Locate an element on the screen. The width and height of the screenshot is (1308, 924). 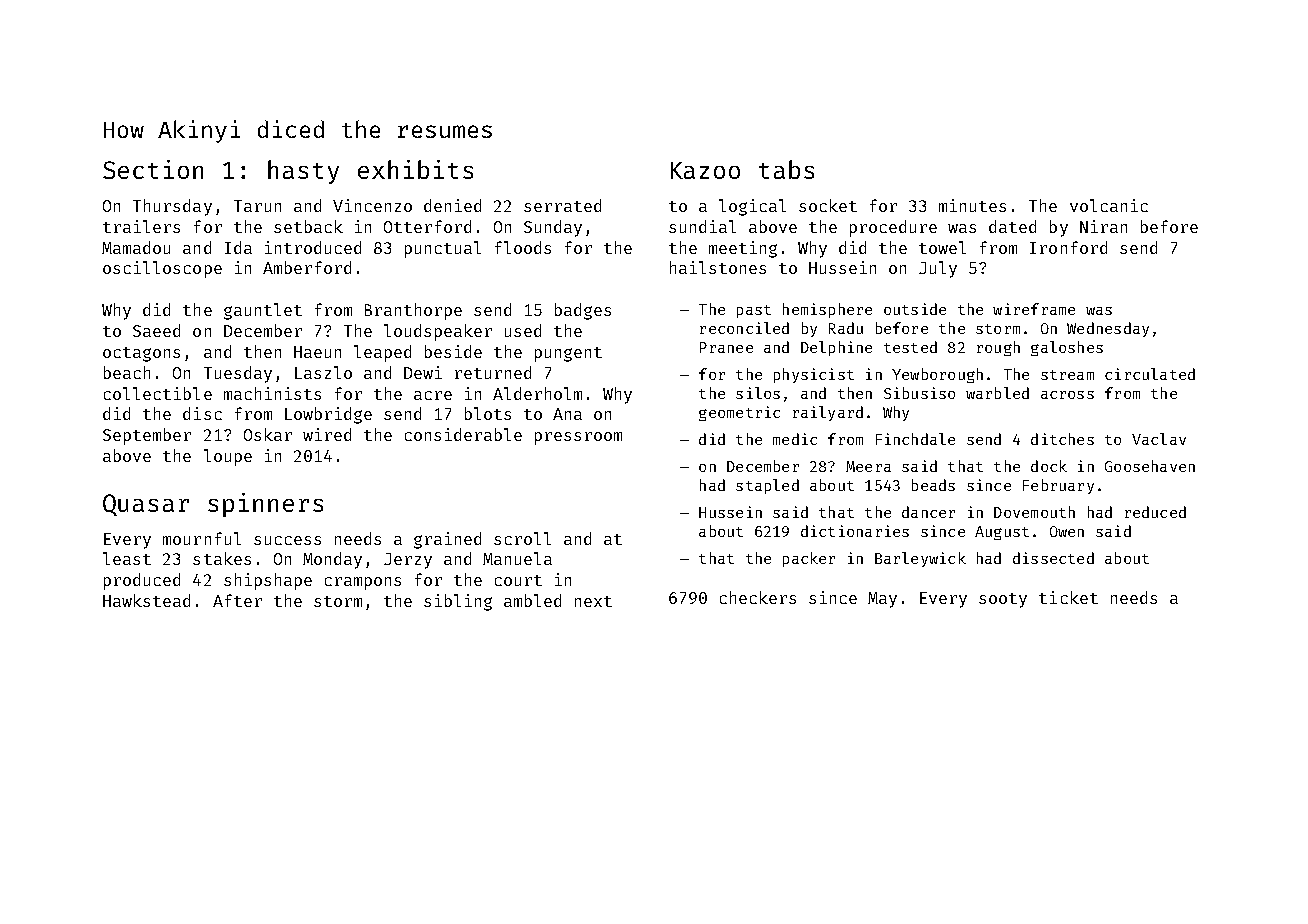
checkers is located at coordinates (758, 597).
